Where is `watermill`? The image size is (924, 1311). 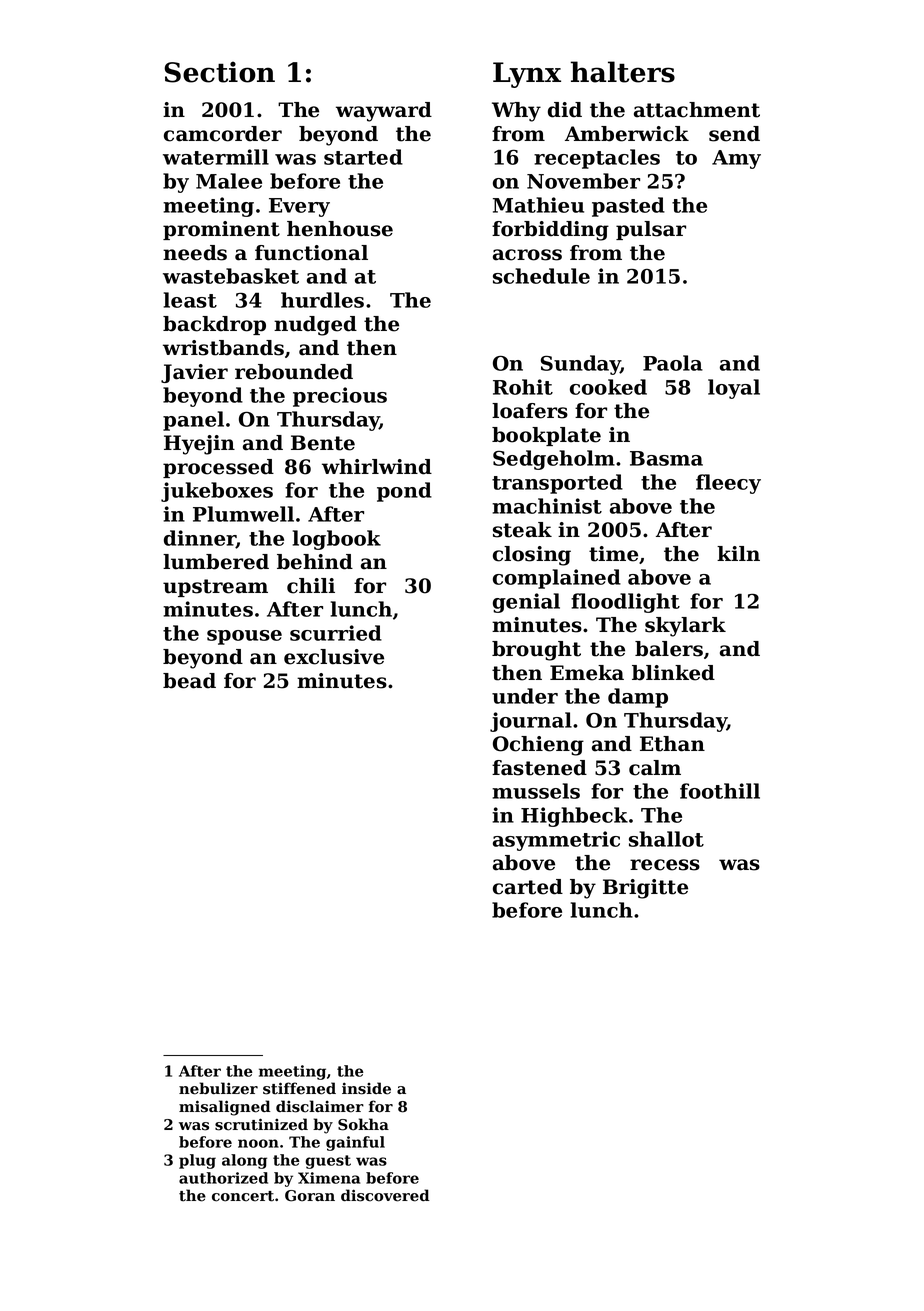
watermill is located at coordinates (216, 157).
